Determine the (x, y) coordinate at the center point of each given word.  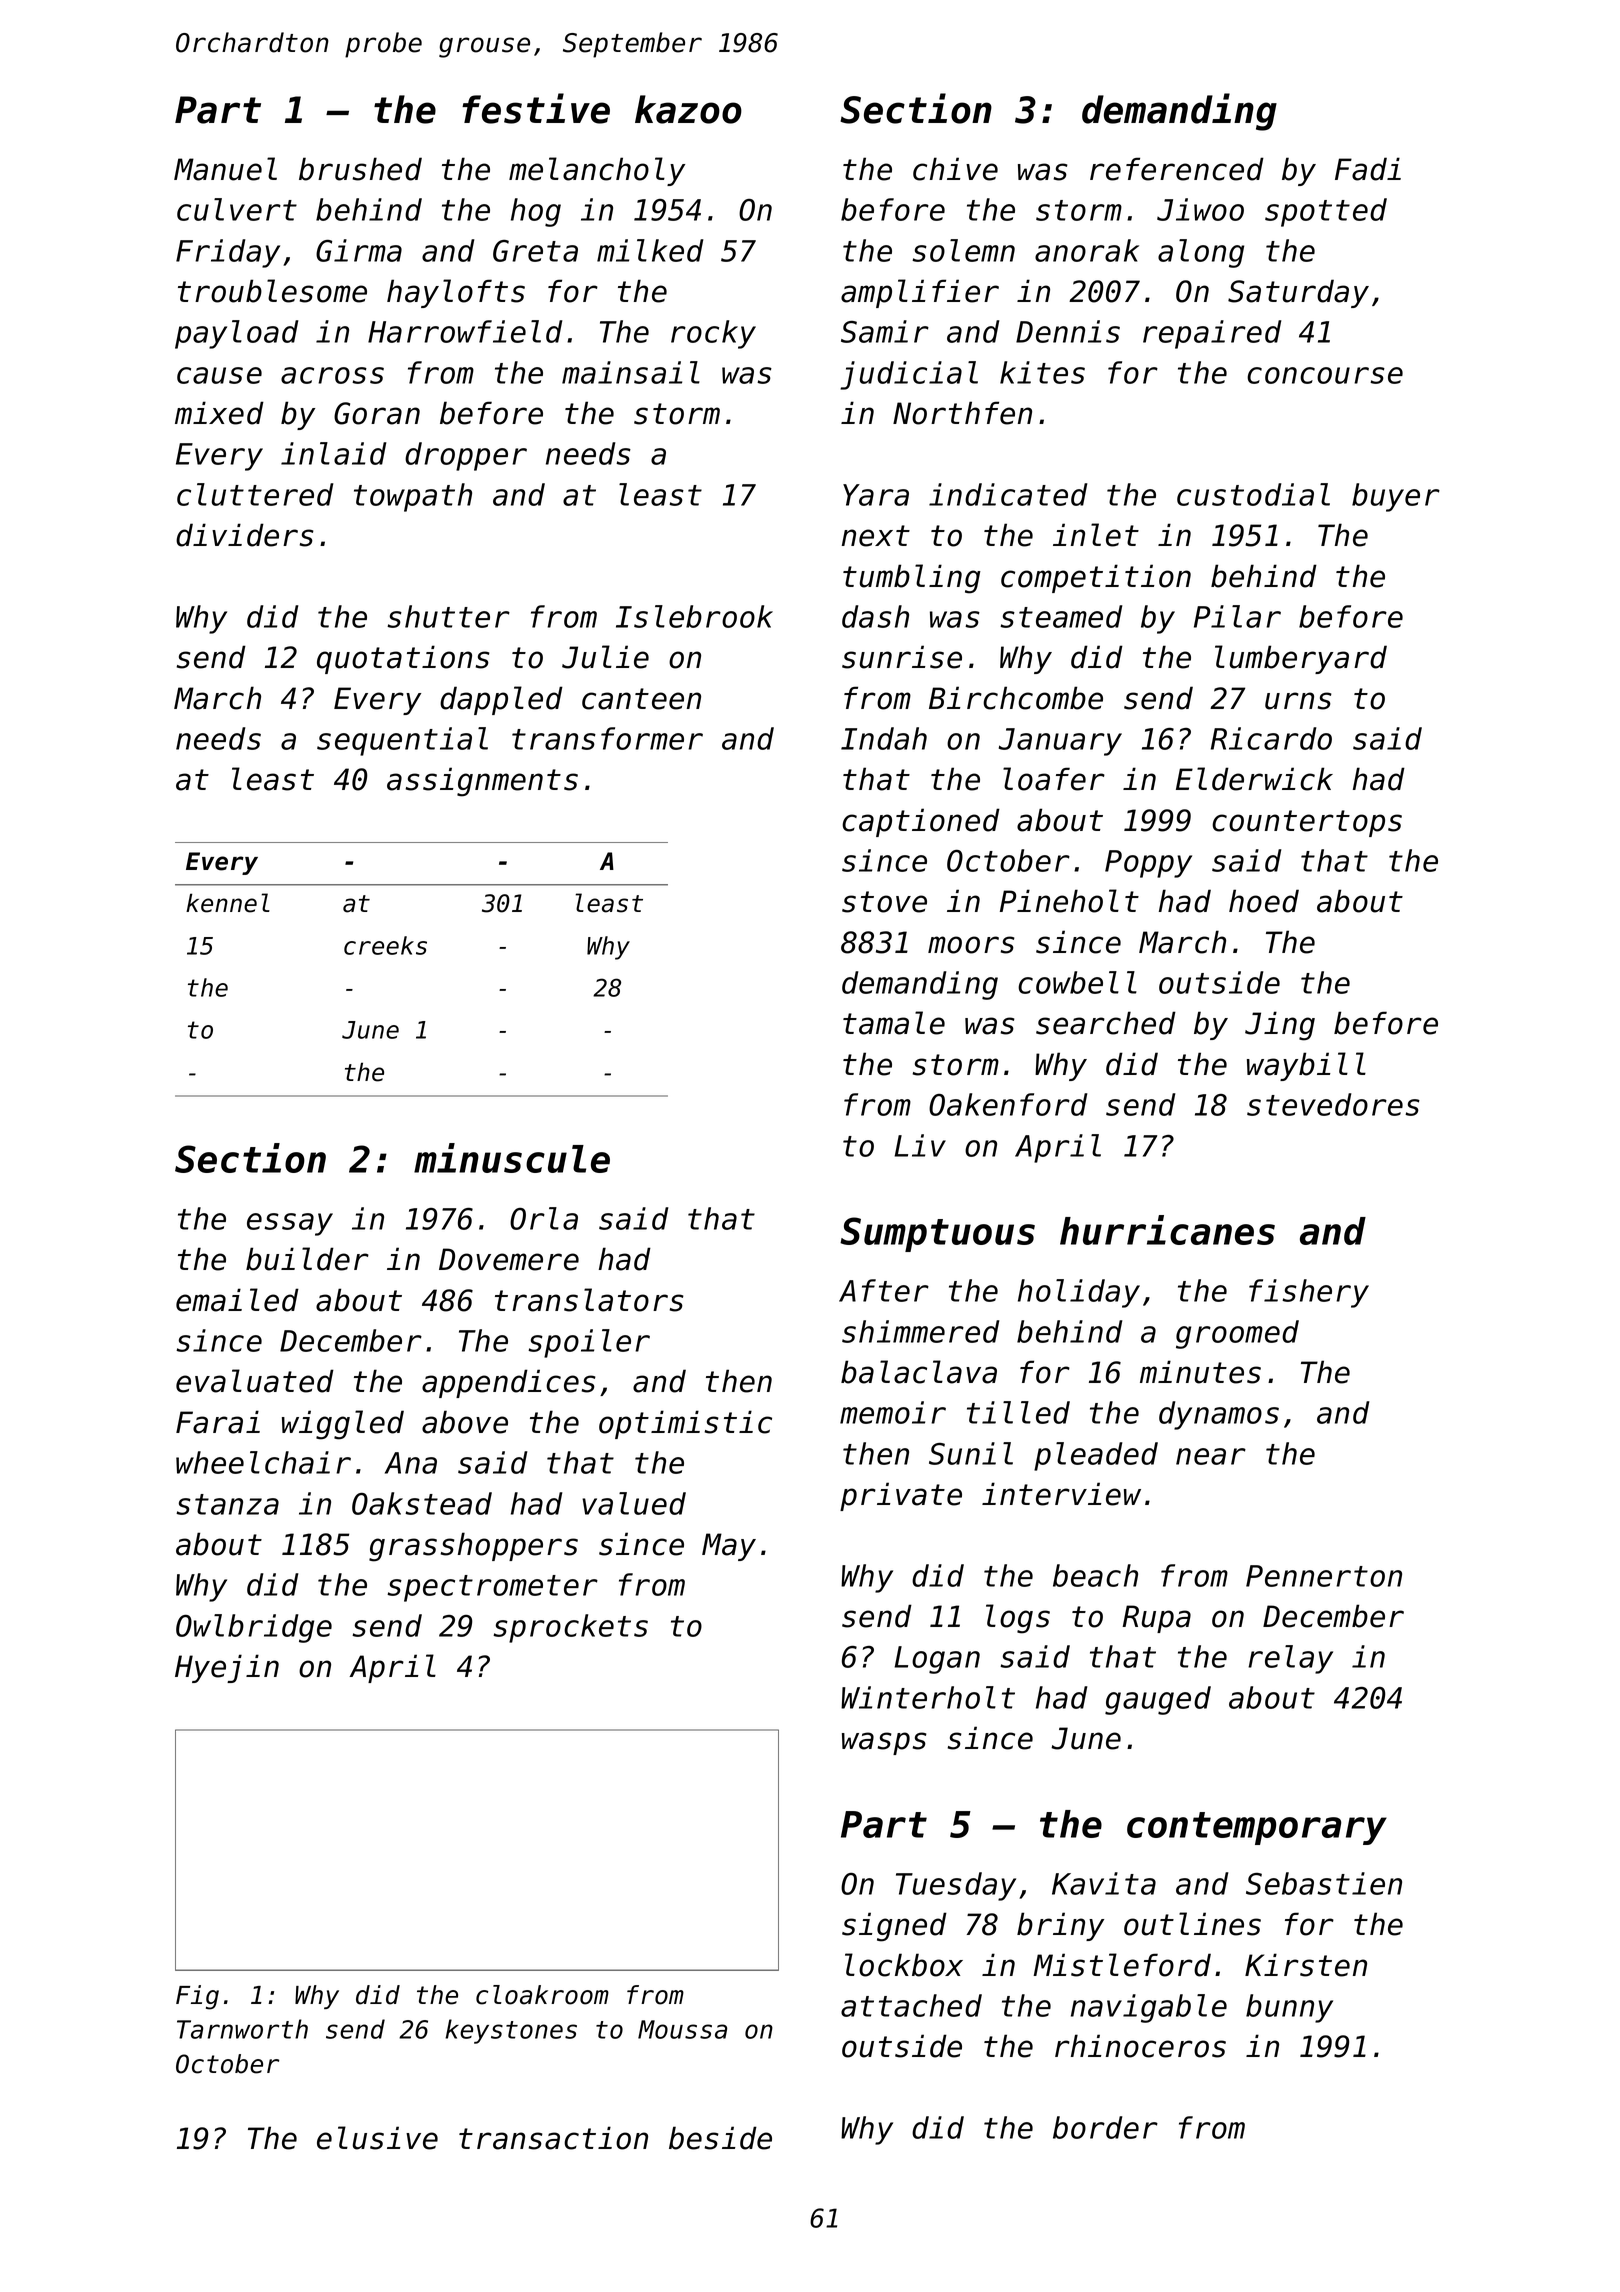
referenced (1177, 169)
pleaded (1096, 1456)
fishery (1309, 1293)
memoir (893, 1412)
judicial (909, 375)
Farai (218, 1422)
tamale (894, 1023)
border (1105, 2127)
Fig (197, 1997)
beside (720, 2138)
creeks (385, 945)
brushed (360, 169)
